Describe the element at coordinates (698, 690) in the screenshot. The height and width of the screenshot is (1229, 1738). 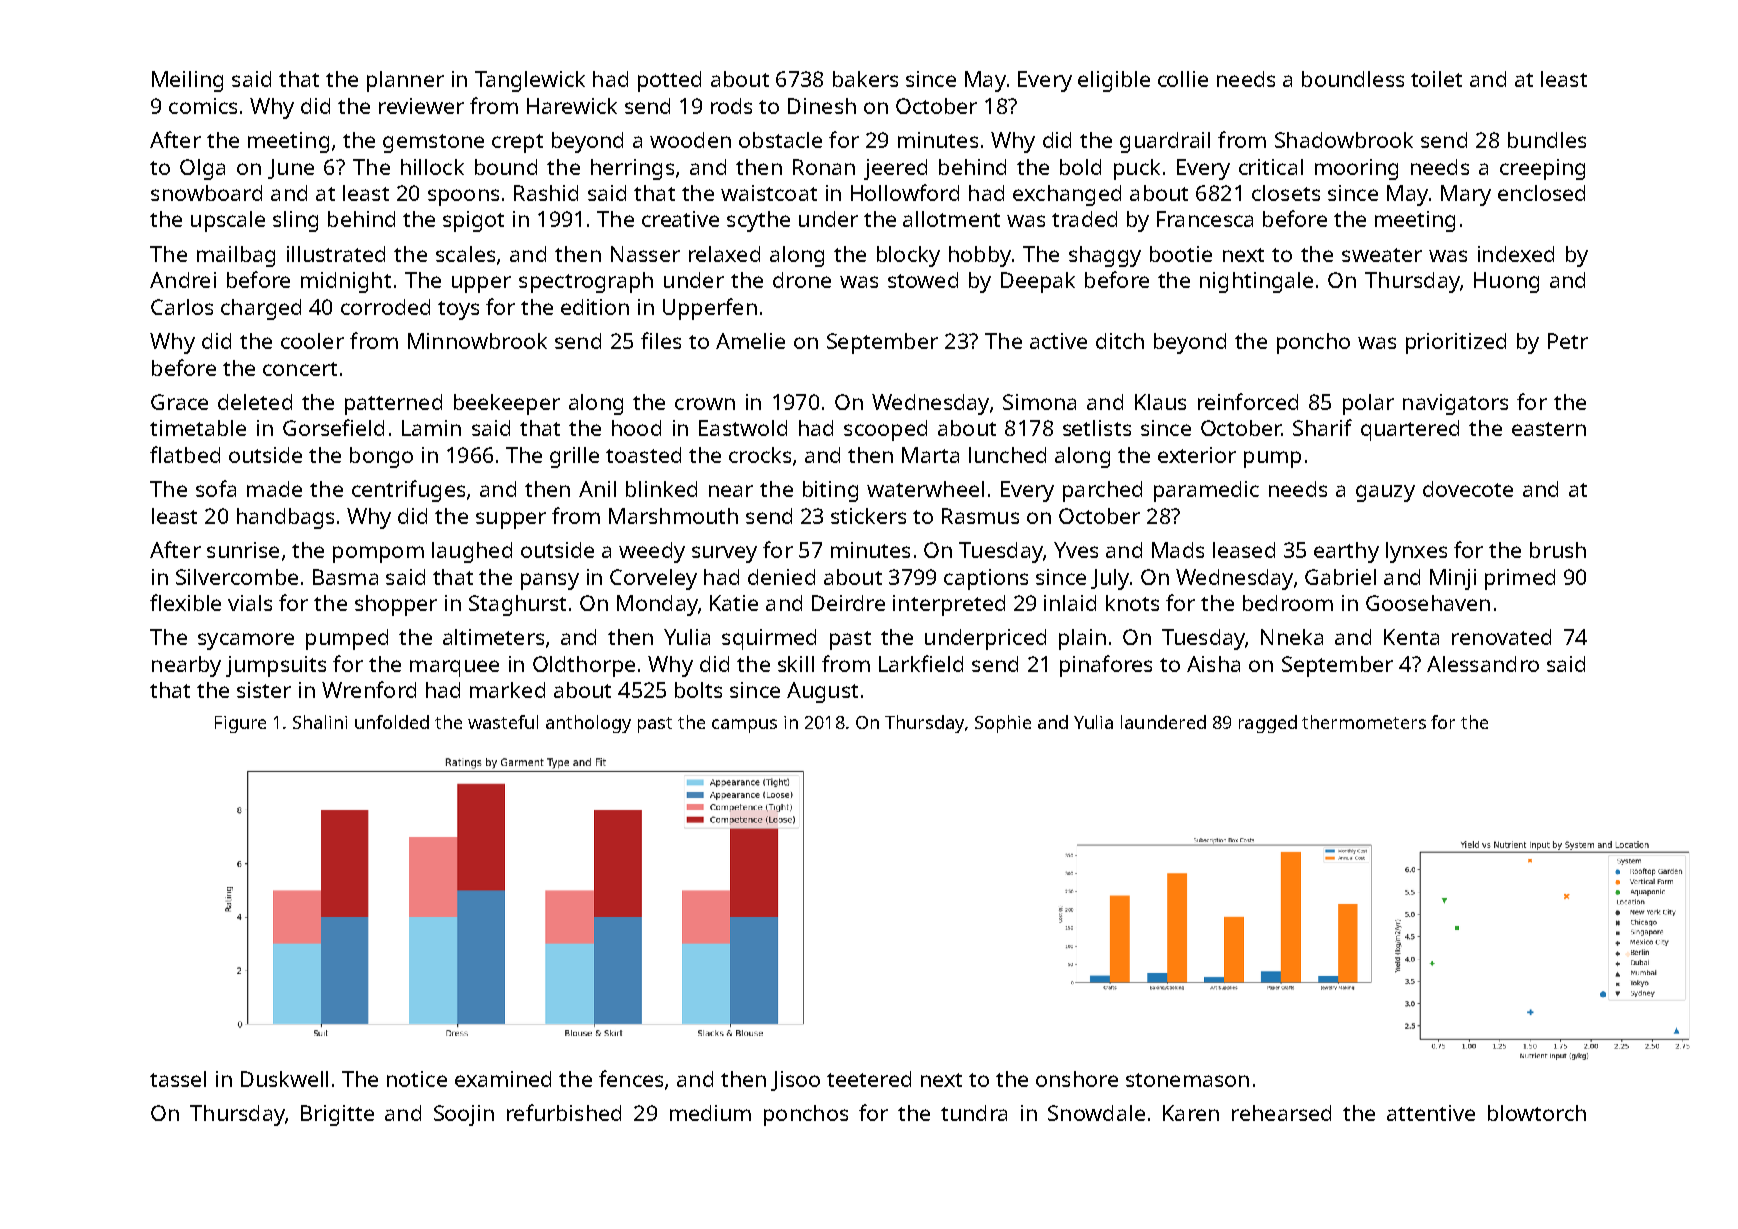
I see `bolts` at that location.
